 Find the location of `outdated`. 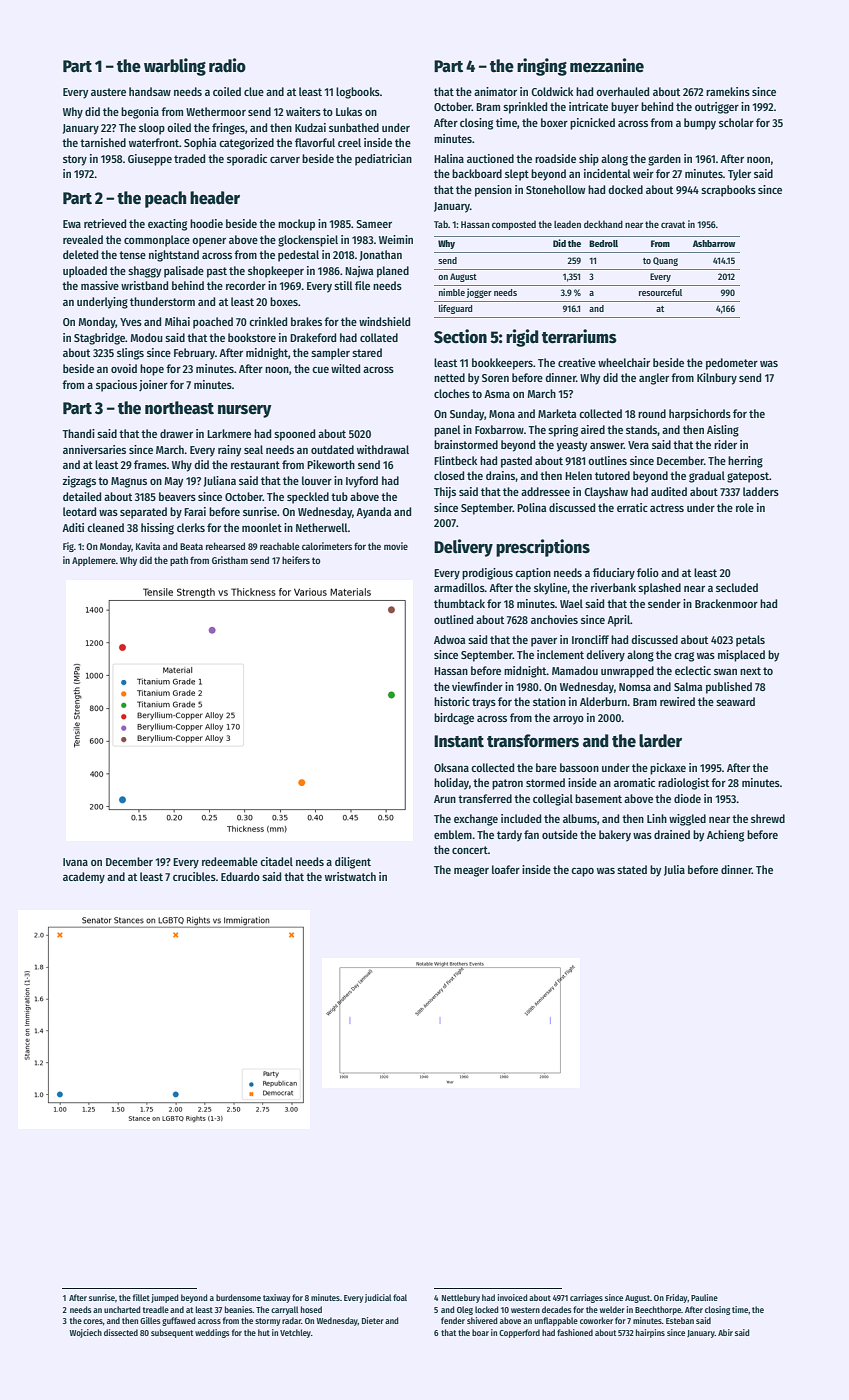

outdated is located at coordinates (332, 449).
